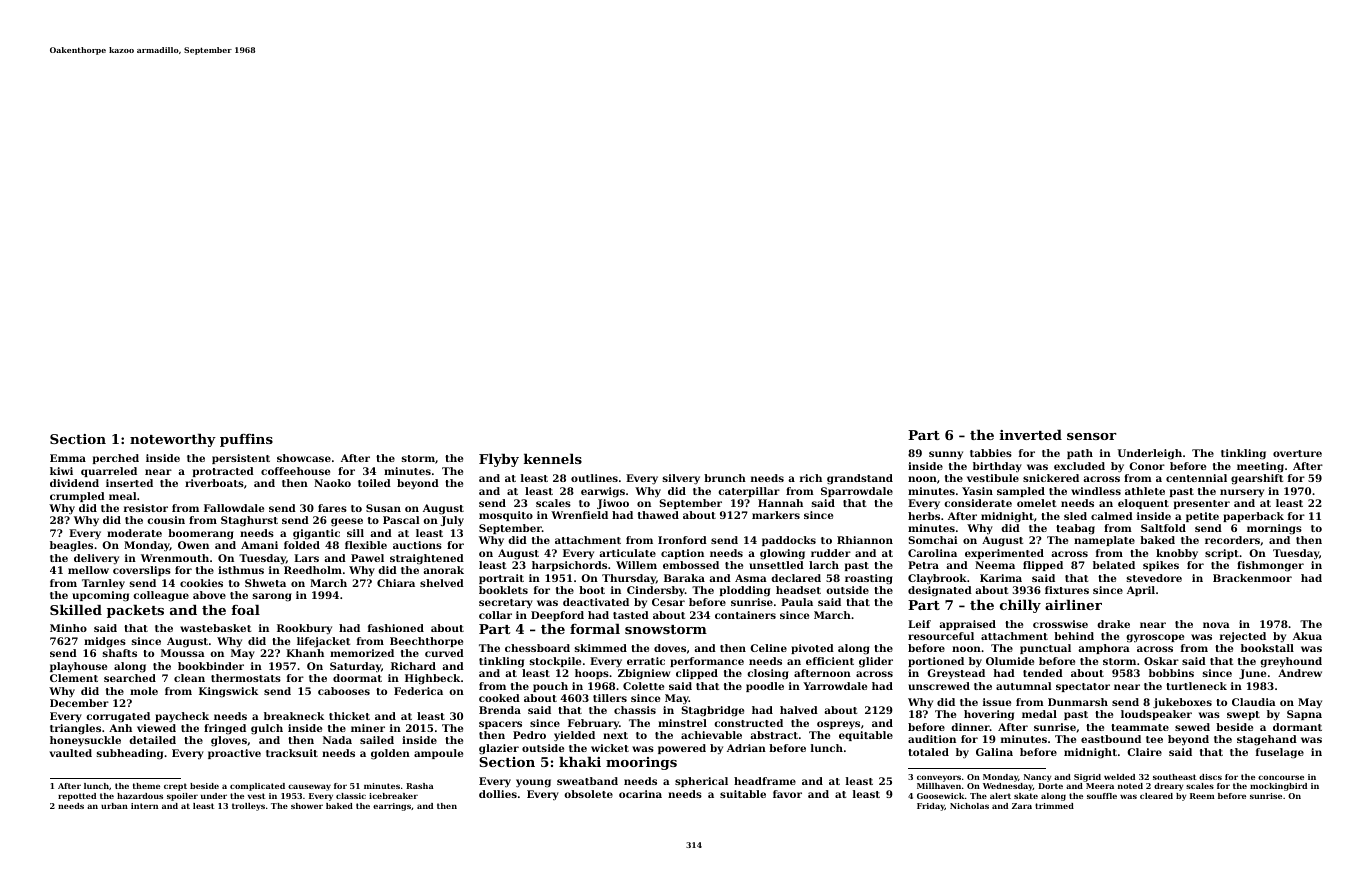  What do you see at coordinates (928, 752) in the screenshot?
I see `totaled` at bounding box center [928, 752].
